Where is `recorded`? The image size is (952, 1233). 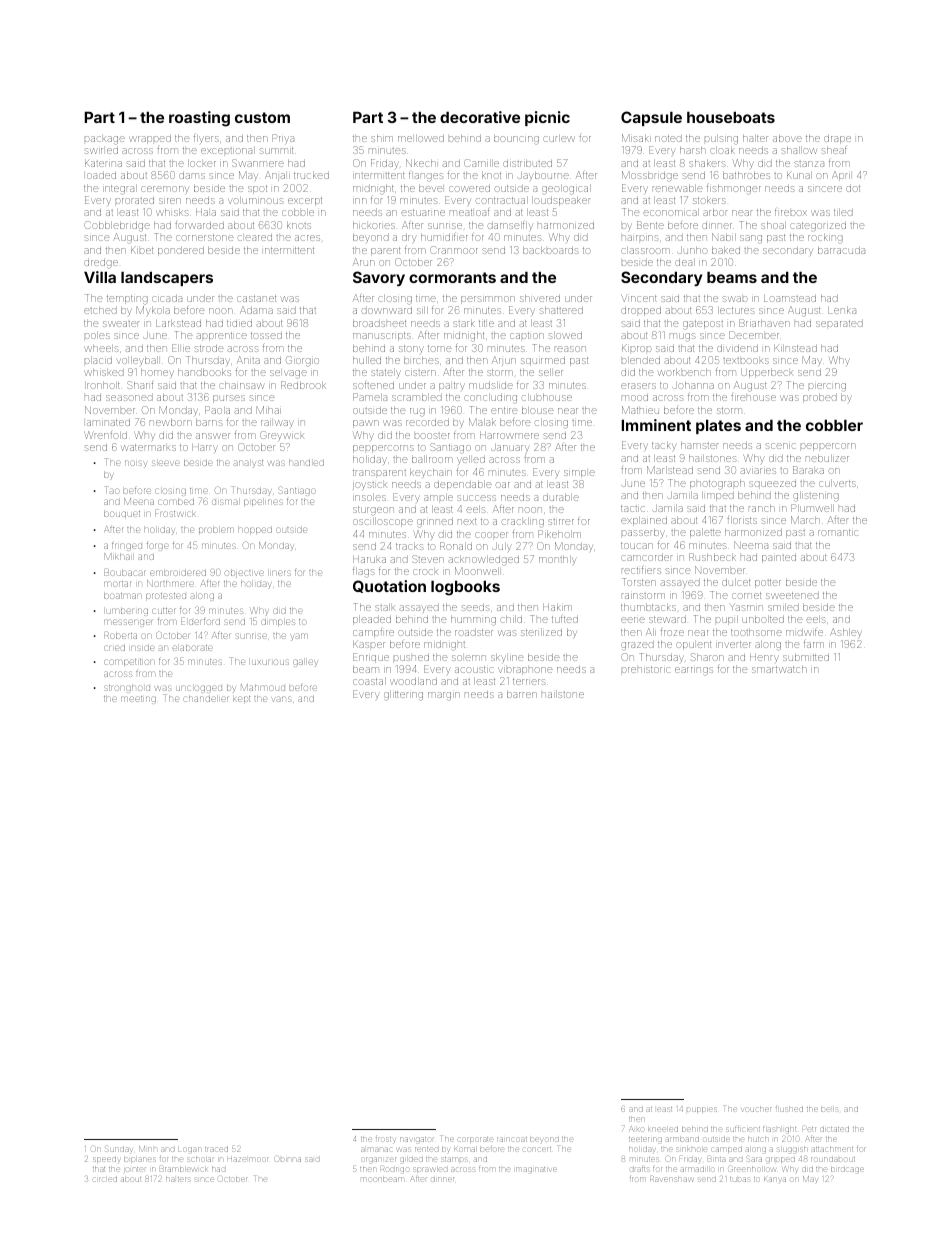 recorded is located at coordinates (427, 422).
